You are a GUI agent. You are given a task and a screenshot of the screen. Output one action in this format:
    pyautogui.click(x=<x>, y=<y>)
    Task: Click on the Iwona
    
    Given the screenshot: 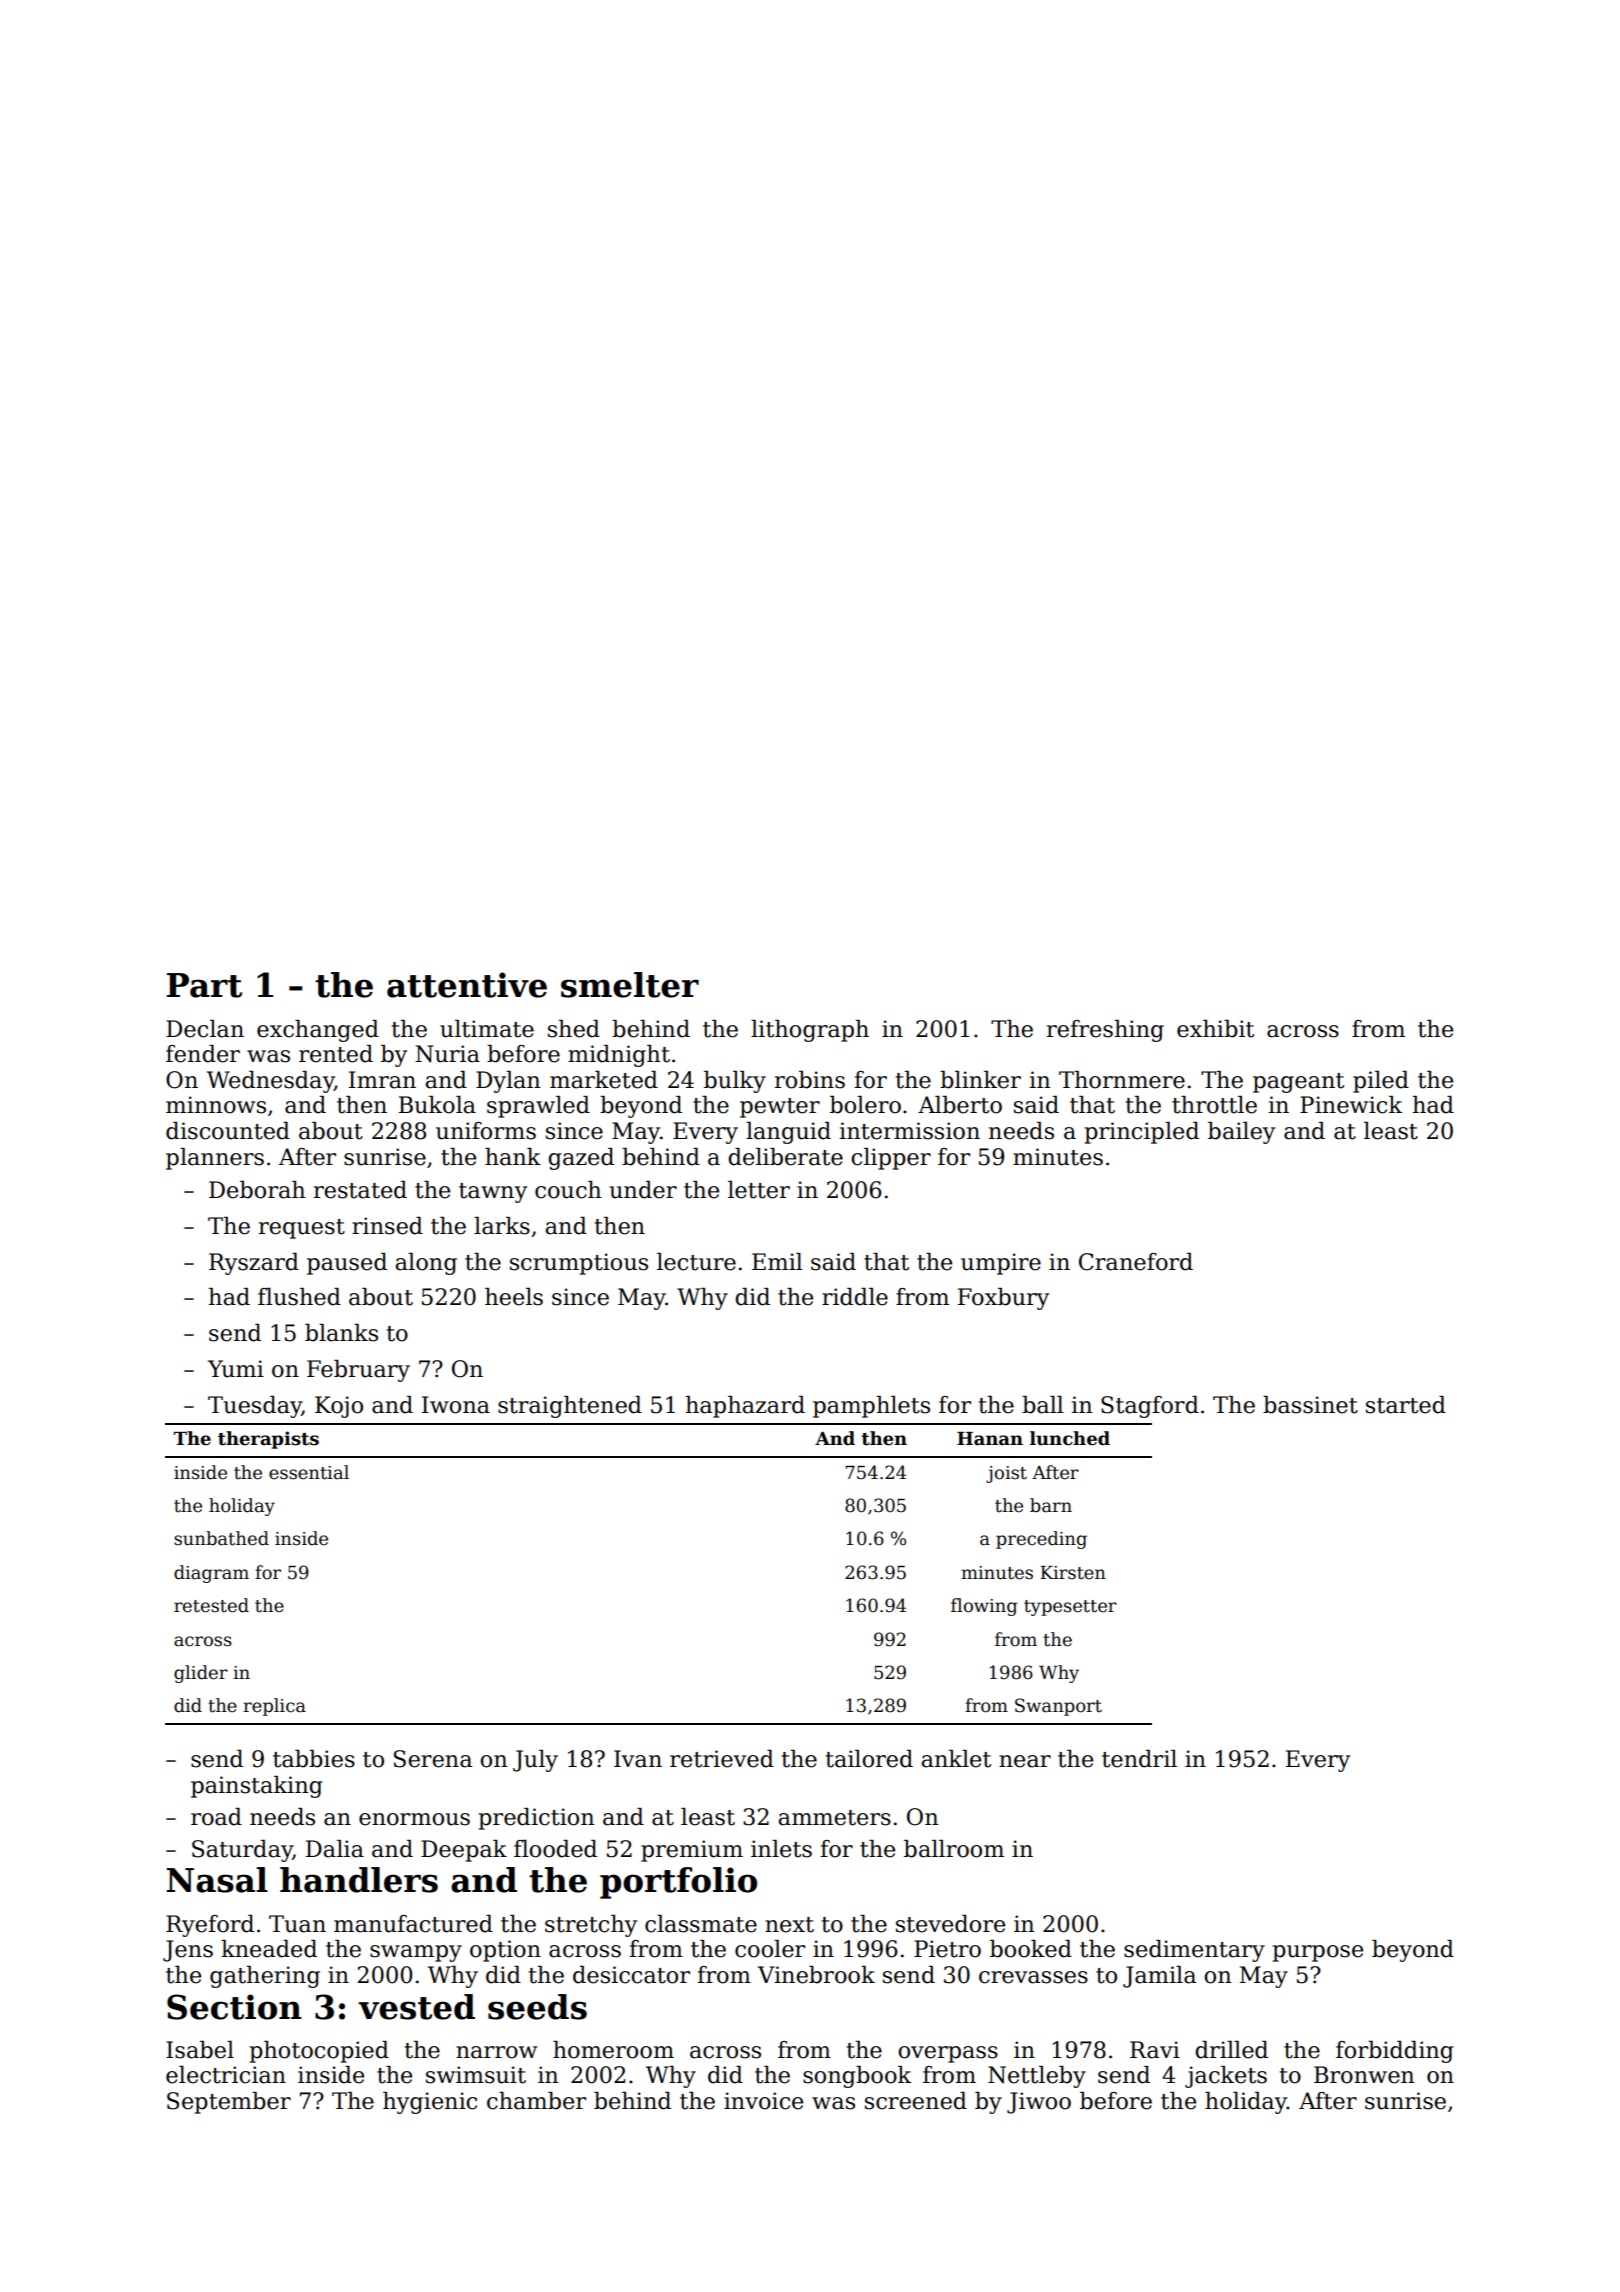 What is the action you would take?
    pyautogui.click(x=456, y=1405)
